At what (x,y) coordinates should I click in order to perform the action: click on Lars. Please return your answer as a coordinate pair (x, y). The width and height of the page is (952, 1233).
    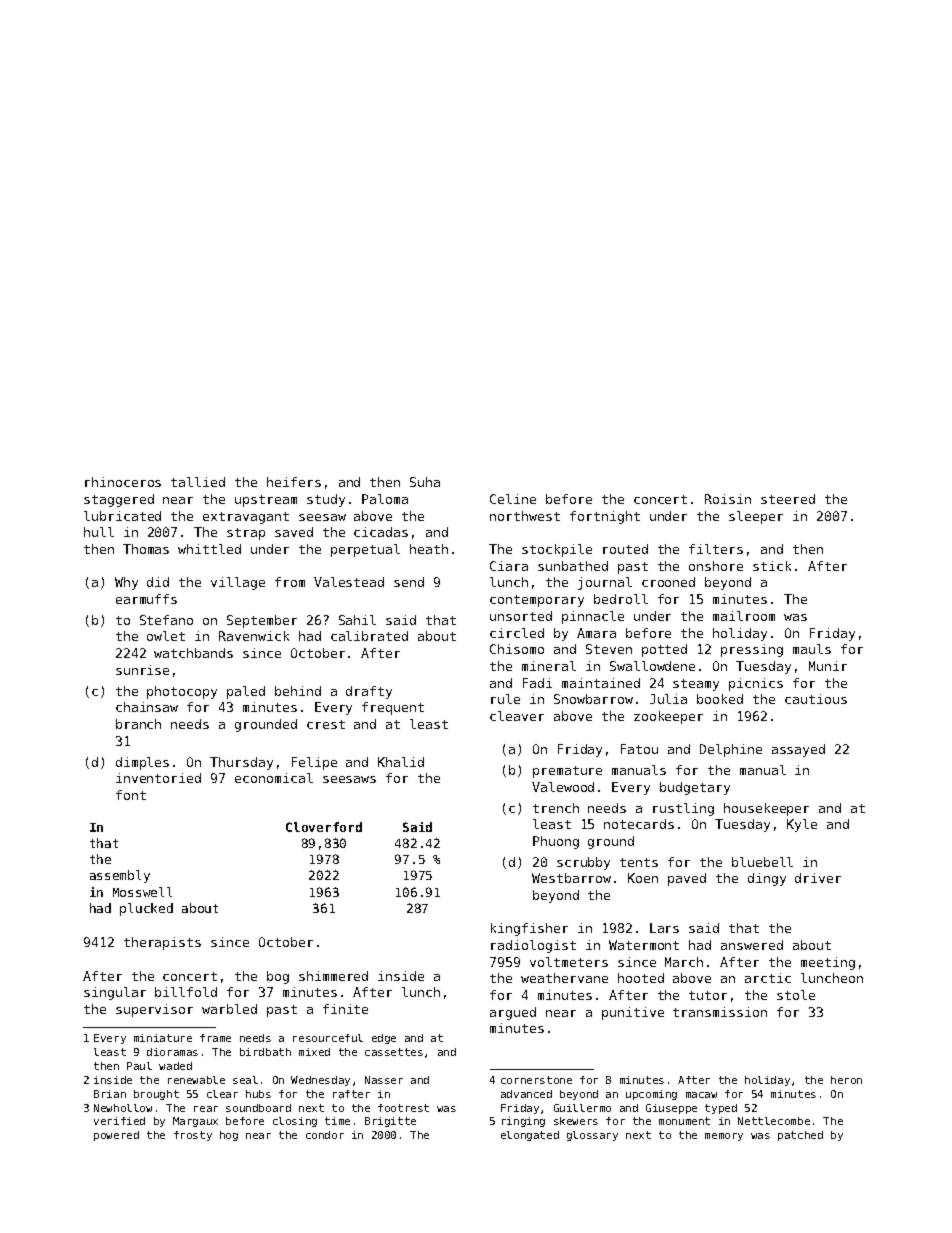
    Looking at the image, I should click on (664, 928).
